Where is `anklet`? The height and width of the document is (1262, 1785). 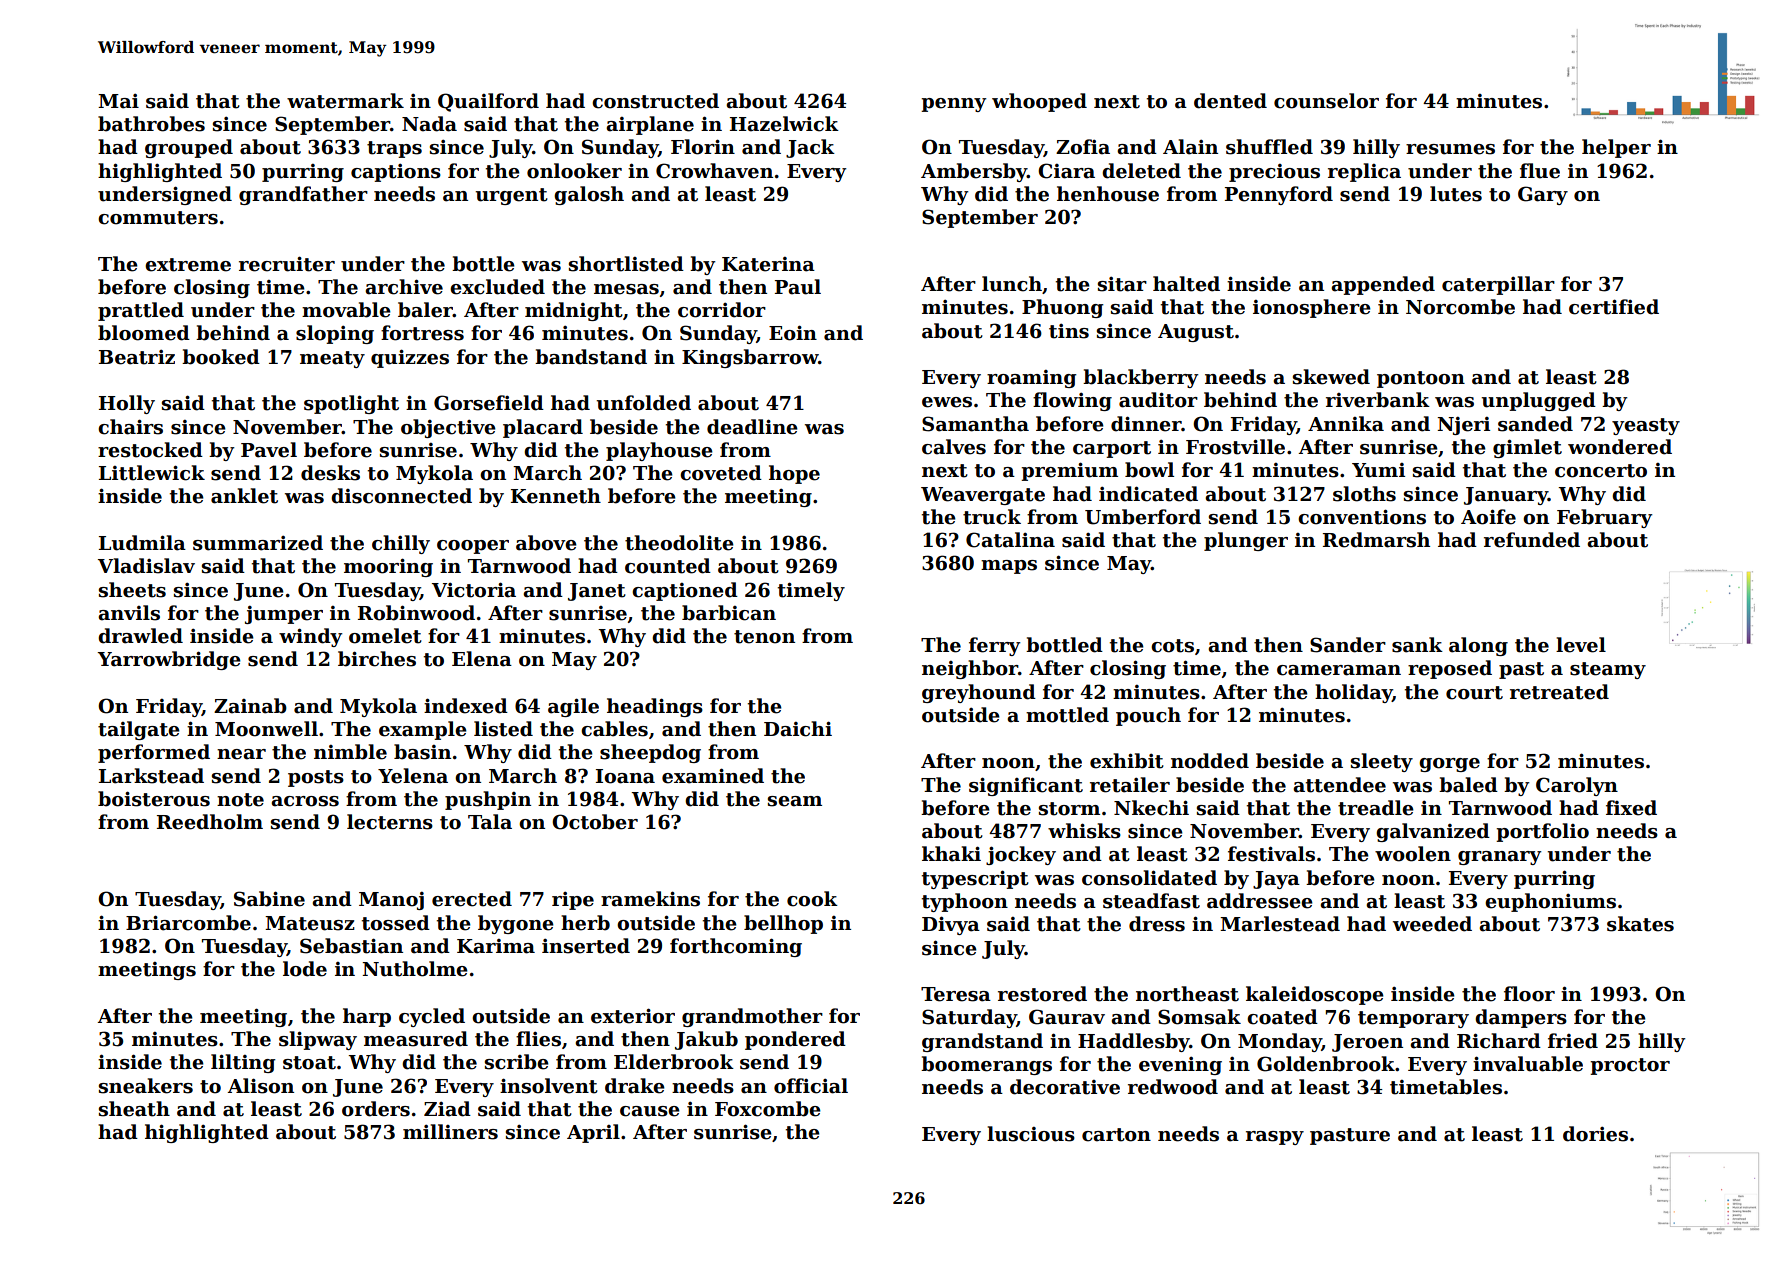
anklet is located at coordinates (244, 496).
